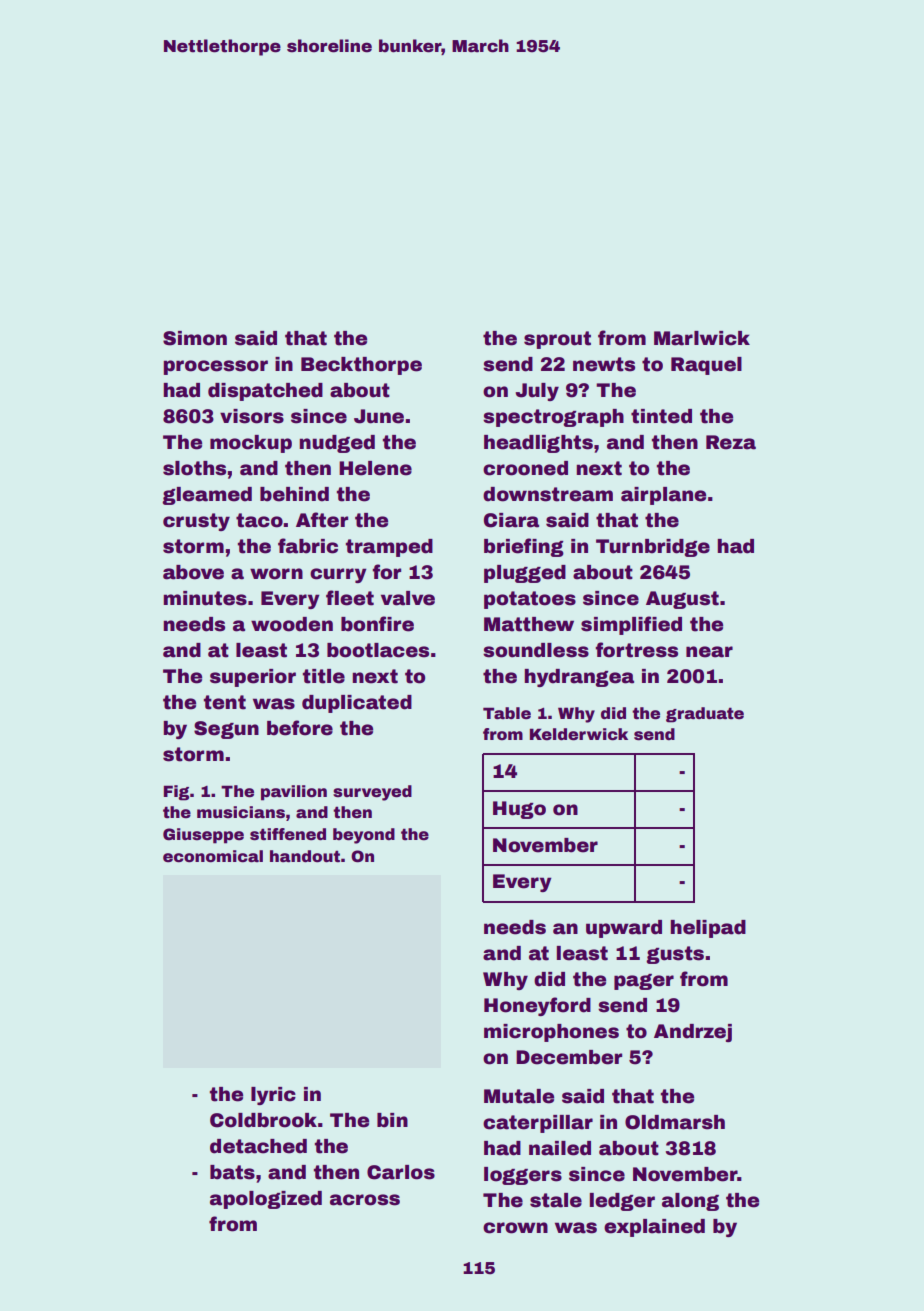 Image resolution: width=924 pixels, height=1311 pixels. I want to click on Beckthorpe, so click(361, 366).
